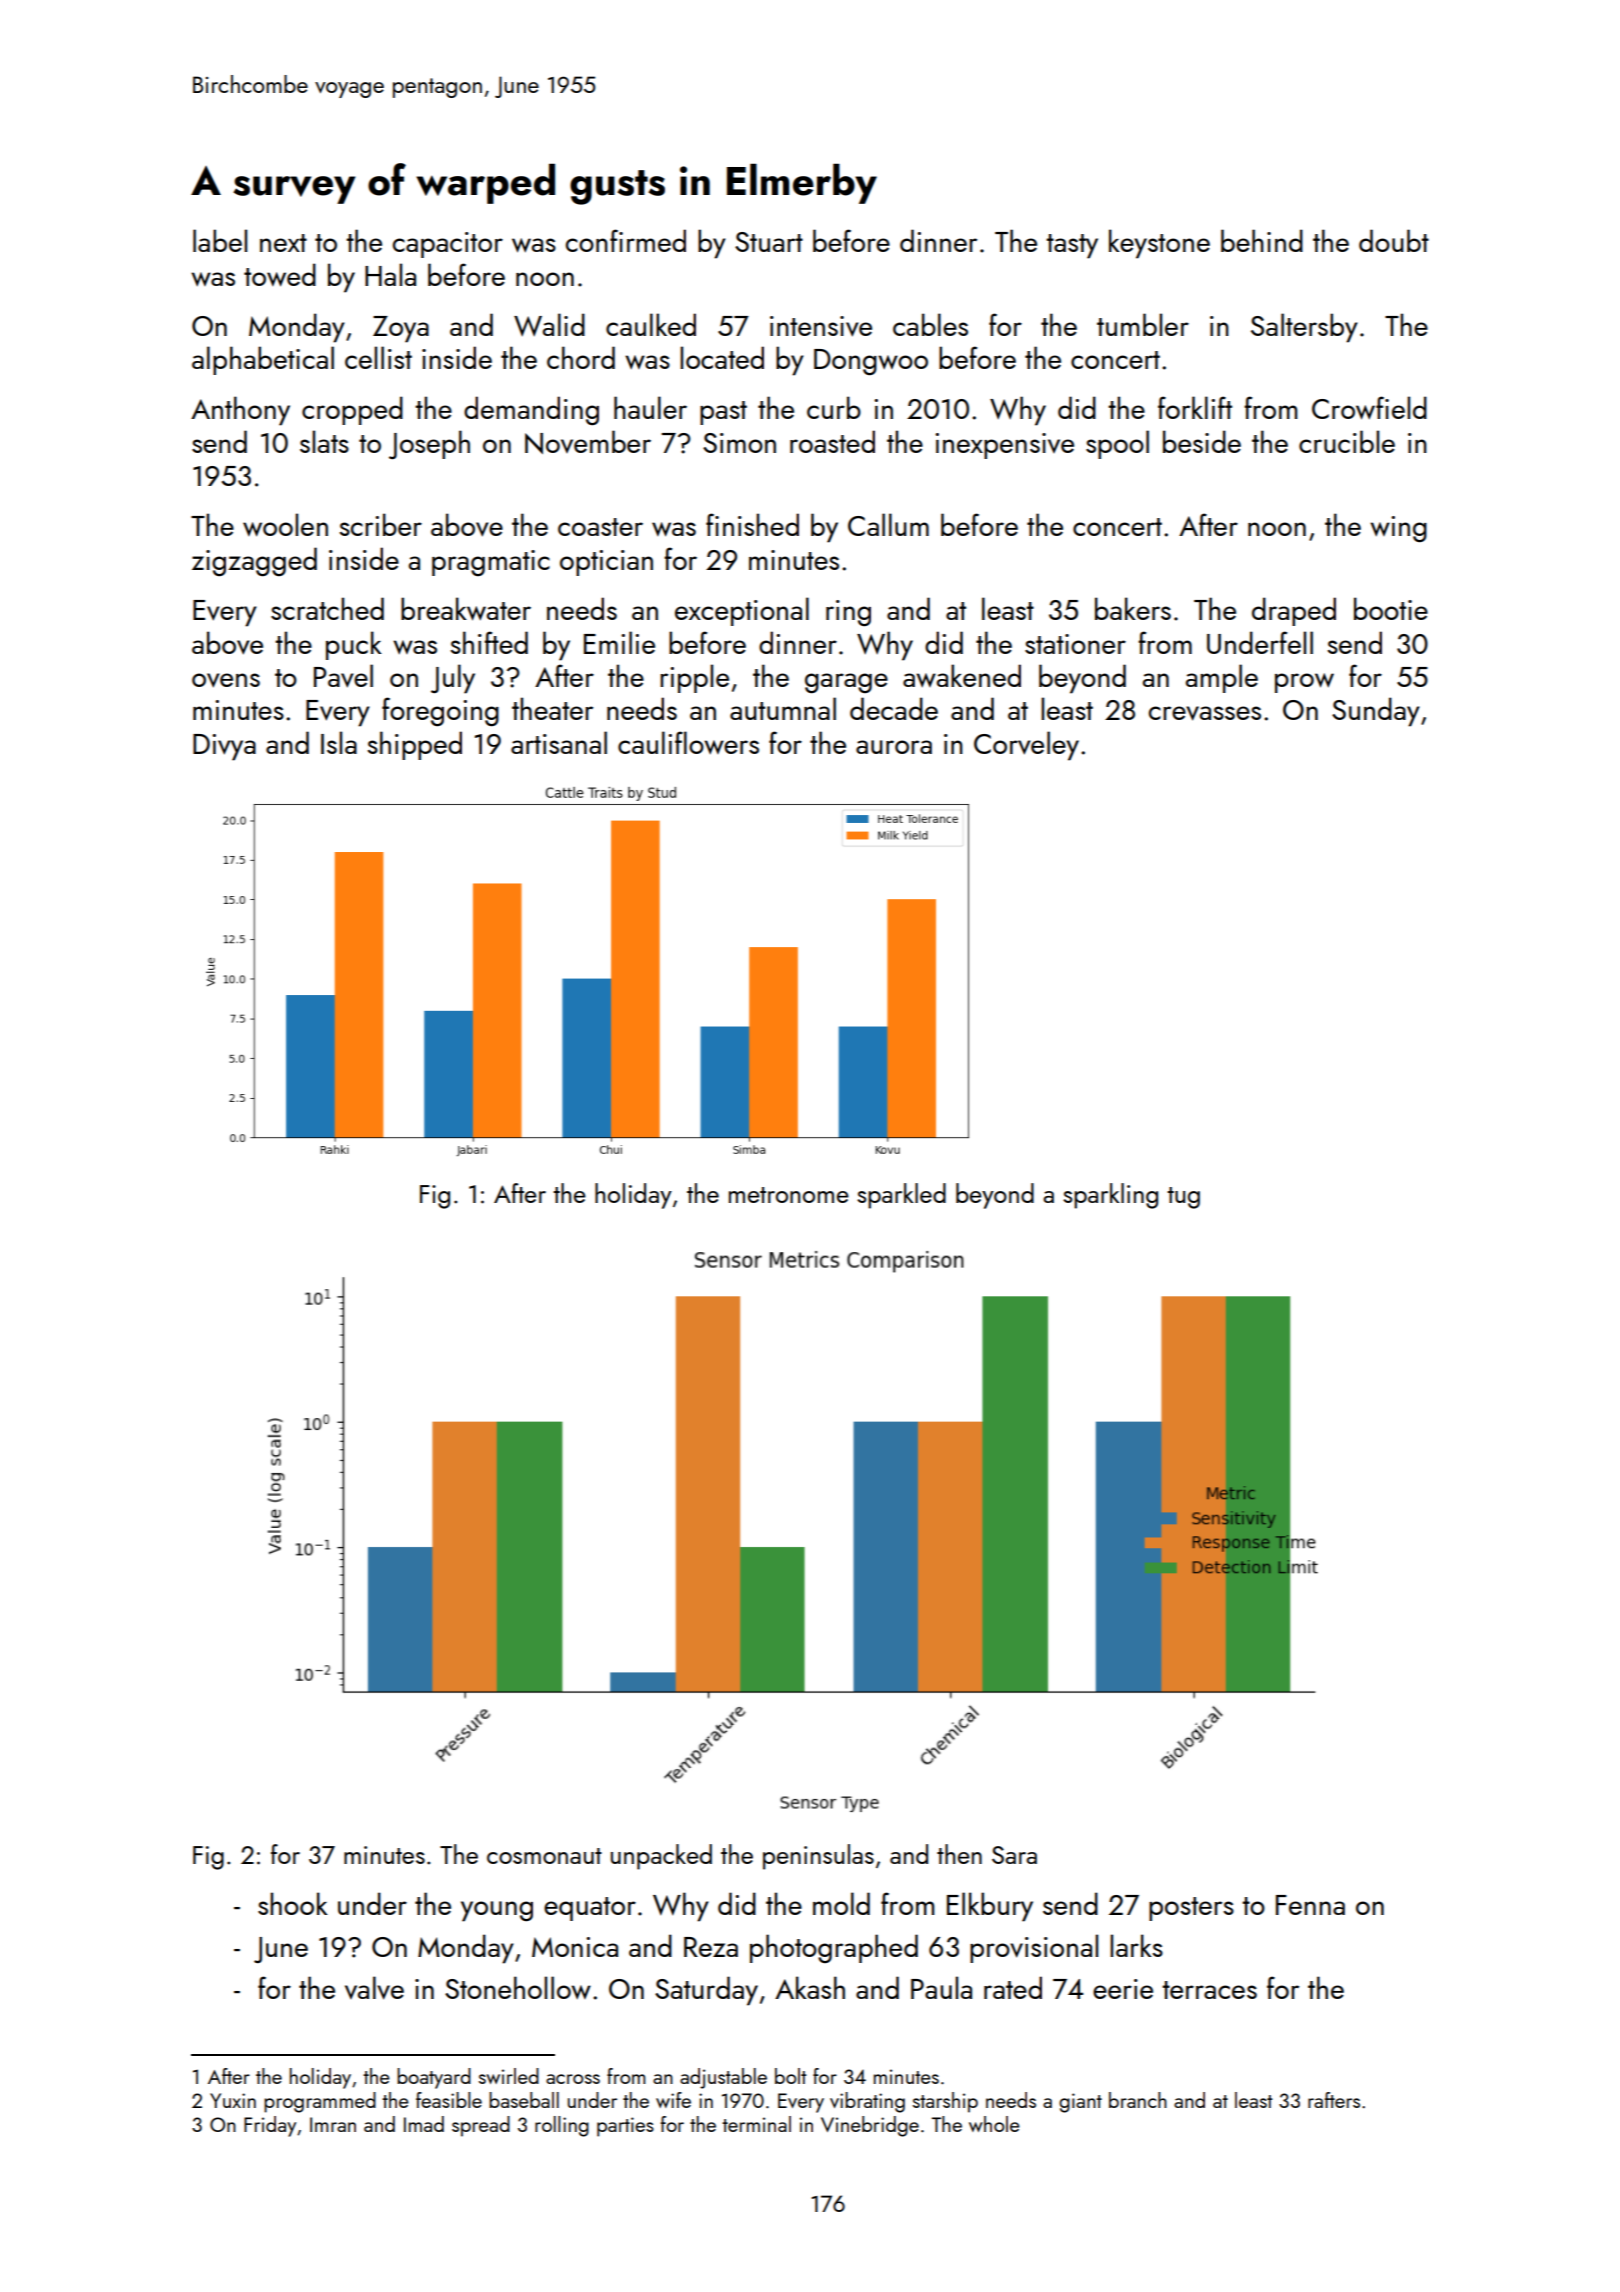  I want to click on peninsulas, so click(818, 1857).
